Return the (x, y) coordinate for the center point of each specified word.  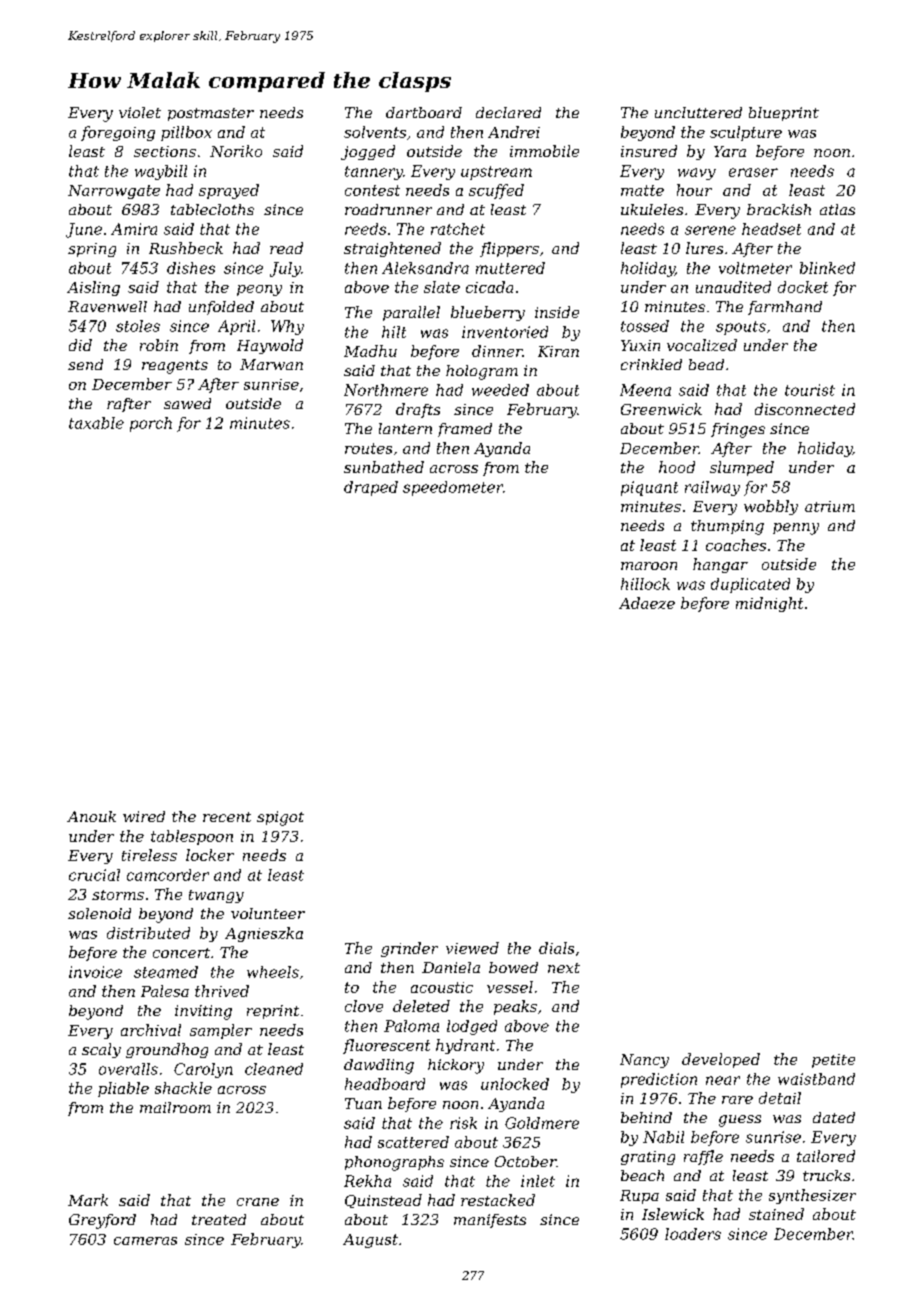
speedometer (453, 488)
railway (712, 488)
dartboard (424, 112)
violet (140, 112)
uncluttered (698, 112)
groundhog (167, 1050)
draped (371, 488)
